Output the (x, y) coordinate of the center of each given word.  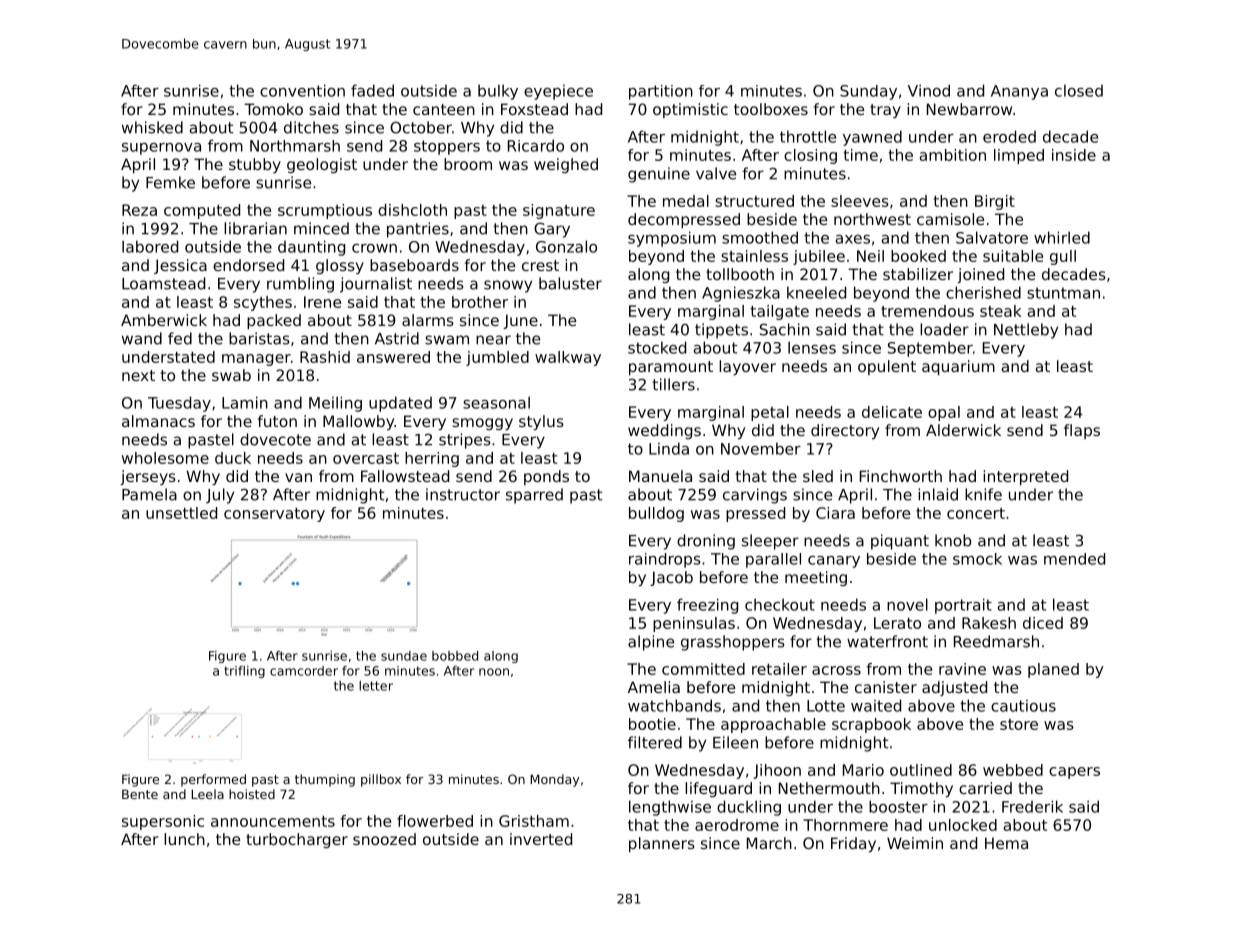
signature (559, 211)
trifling (244, 672)
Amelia (654, 687)
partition (661, 92)
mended (1074, 559)
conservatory (274, 515)
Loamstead (163, 283)
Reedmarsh (996, 641)
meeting (816, 578)
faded (372, 90)
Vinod (929, 90)
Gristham (534, 821)
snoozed (384, 839)
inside (1074, 155)
